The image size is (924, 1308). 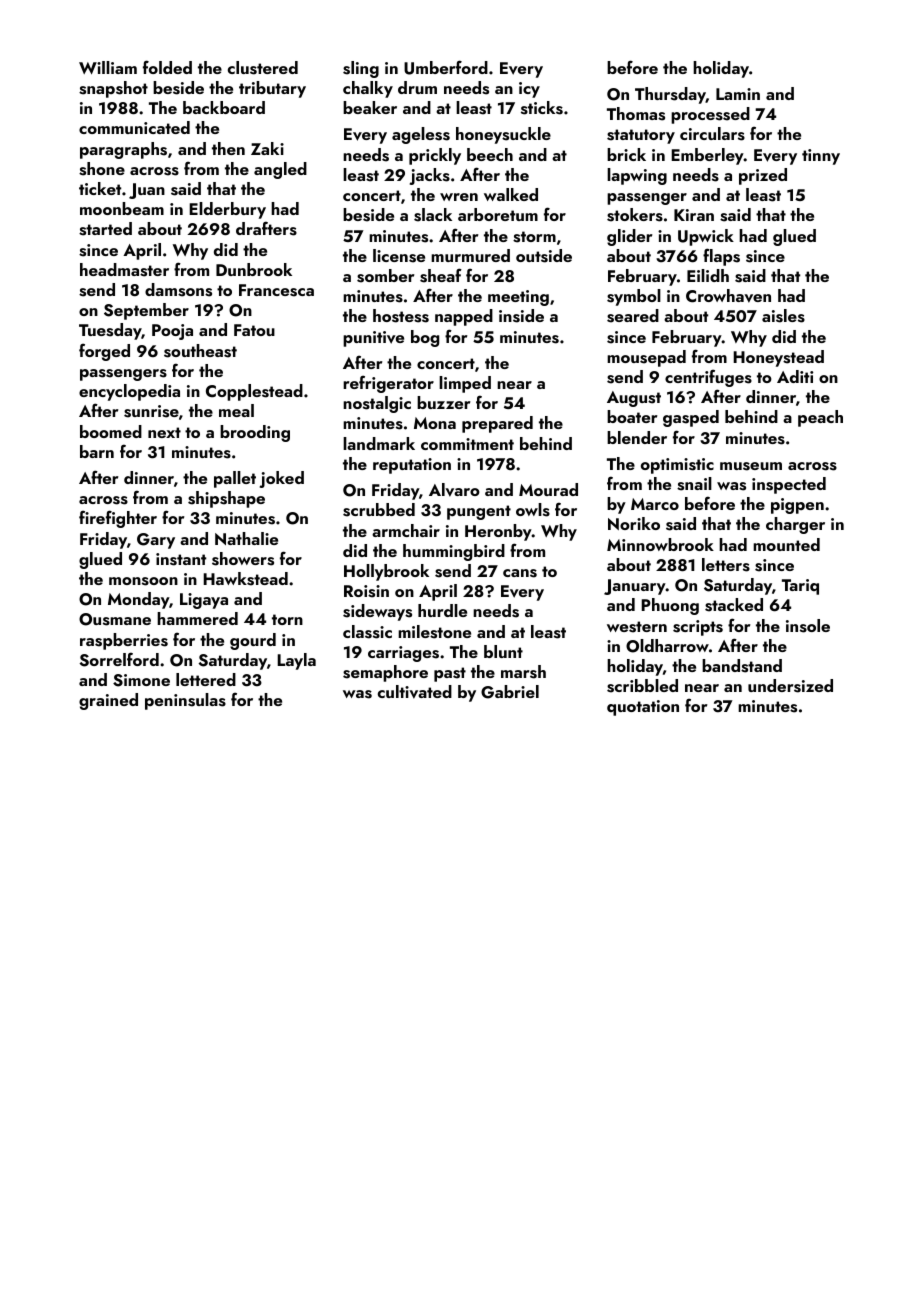 What do you see at coordinates (721, 257) in the screenshot?
I see `flaps` at bounding box center [721, 257].
